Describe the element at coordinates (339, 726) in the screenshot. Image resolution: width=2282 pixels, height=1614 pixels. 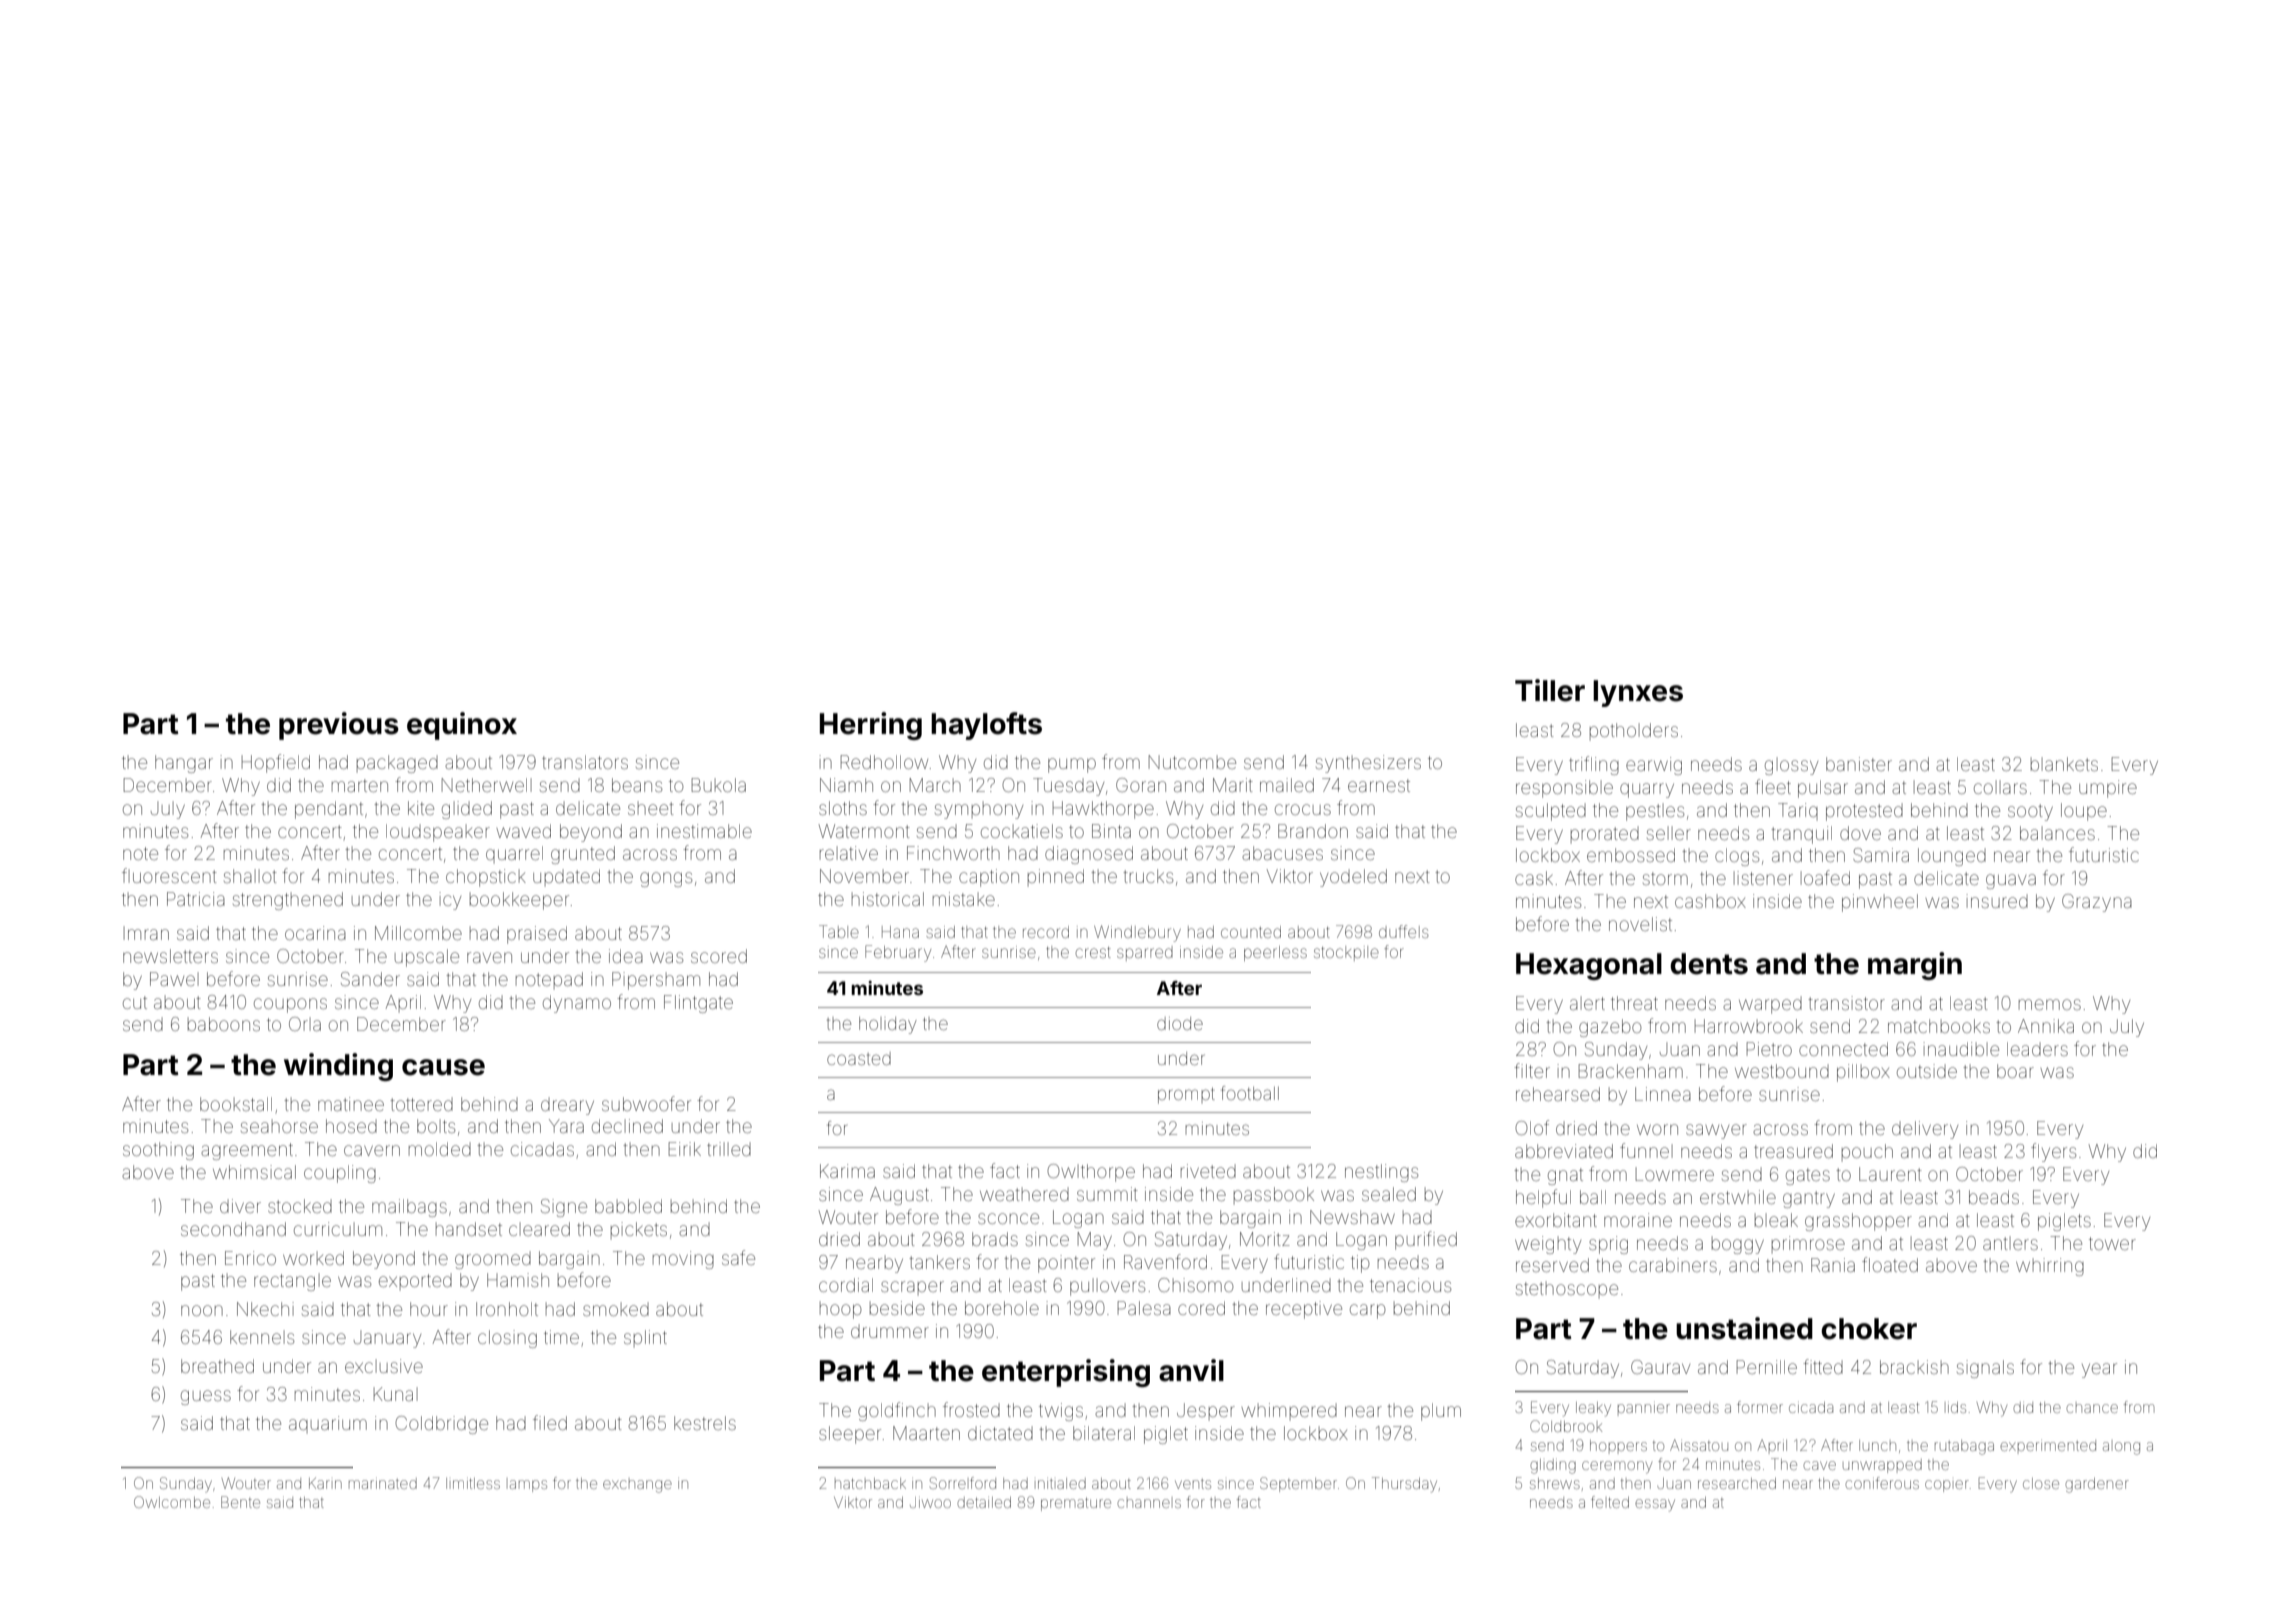
I see `previous` at that location.
